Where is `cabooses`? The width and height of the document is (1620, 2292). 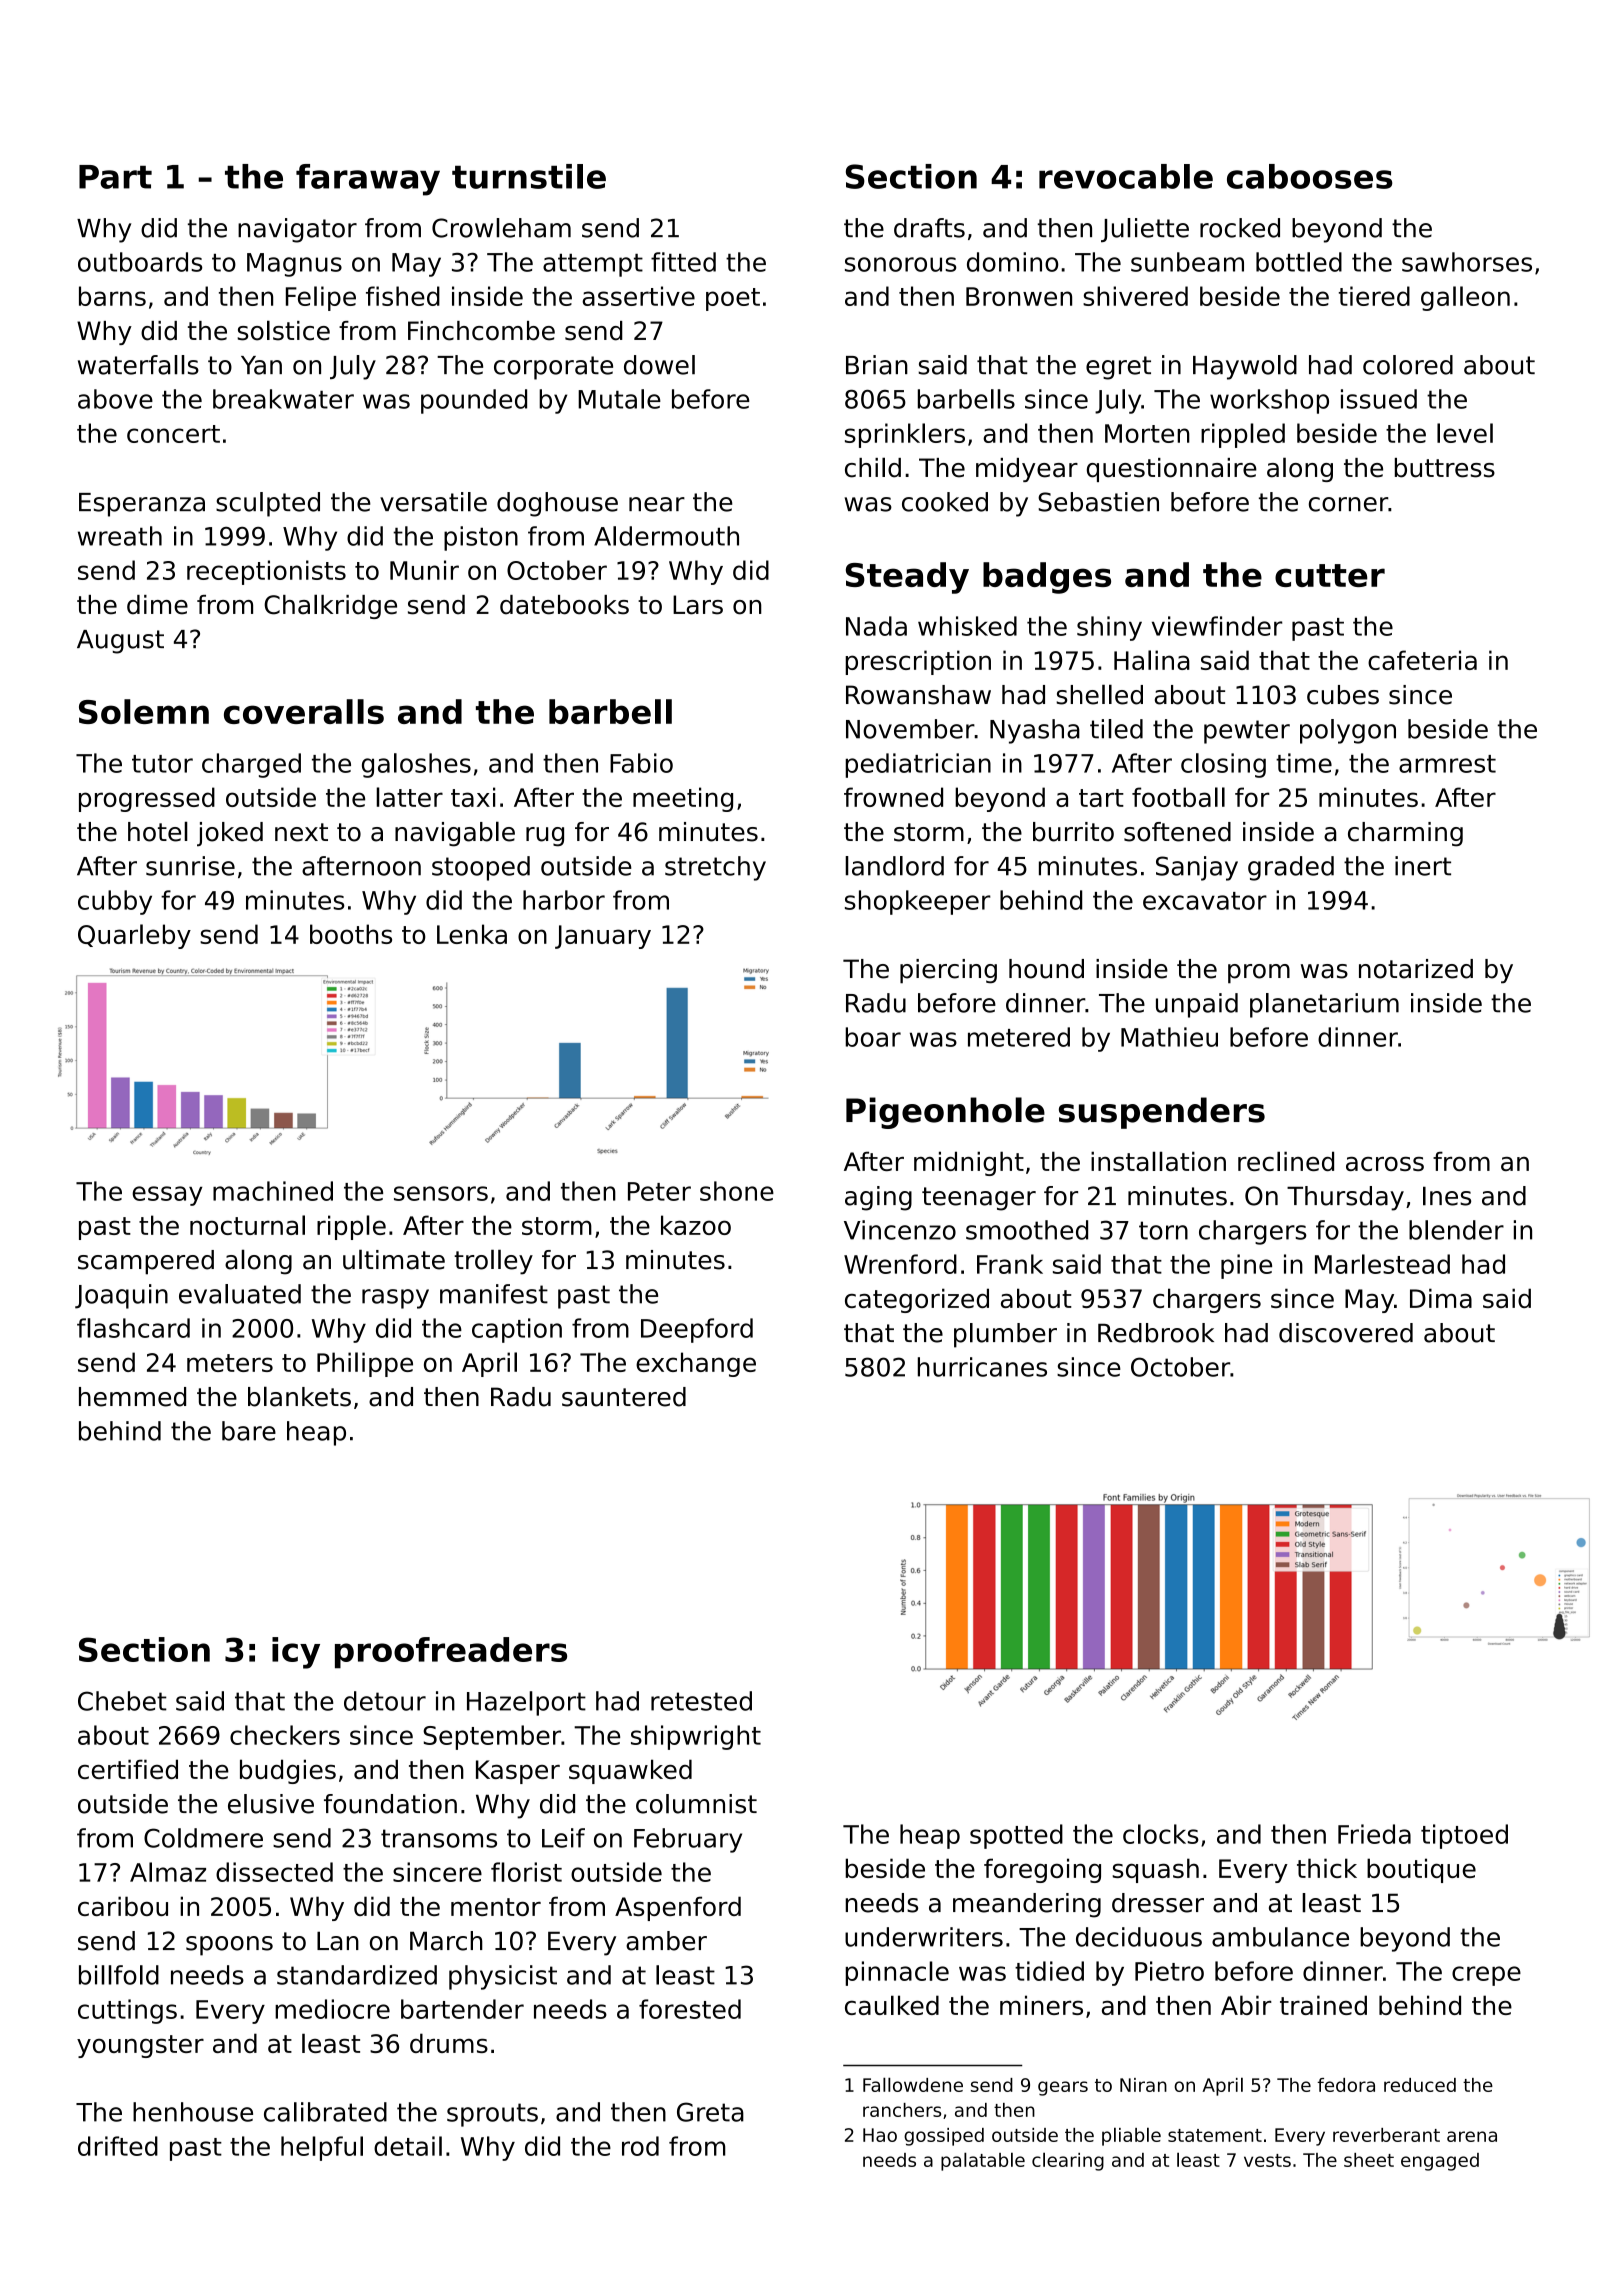
cabooses is located at coordinates (1310, 176).
